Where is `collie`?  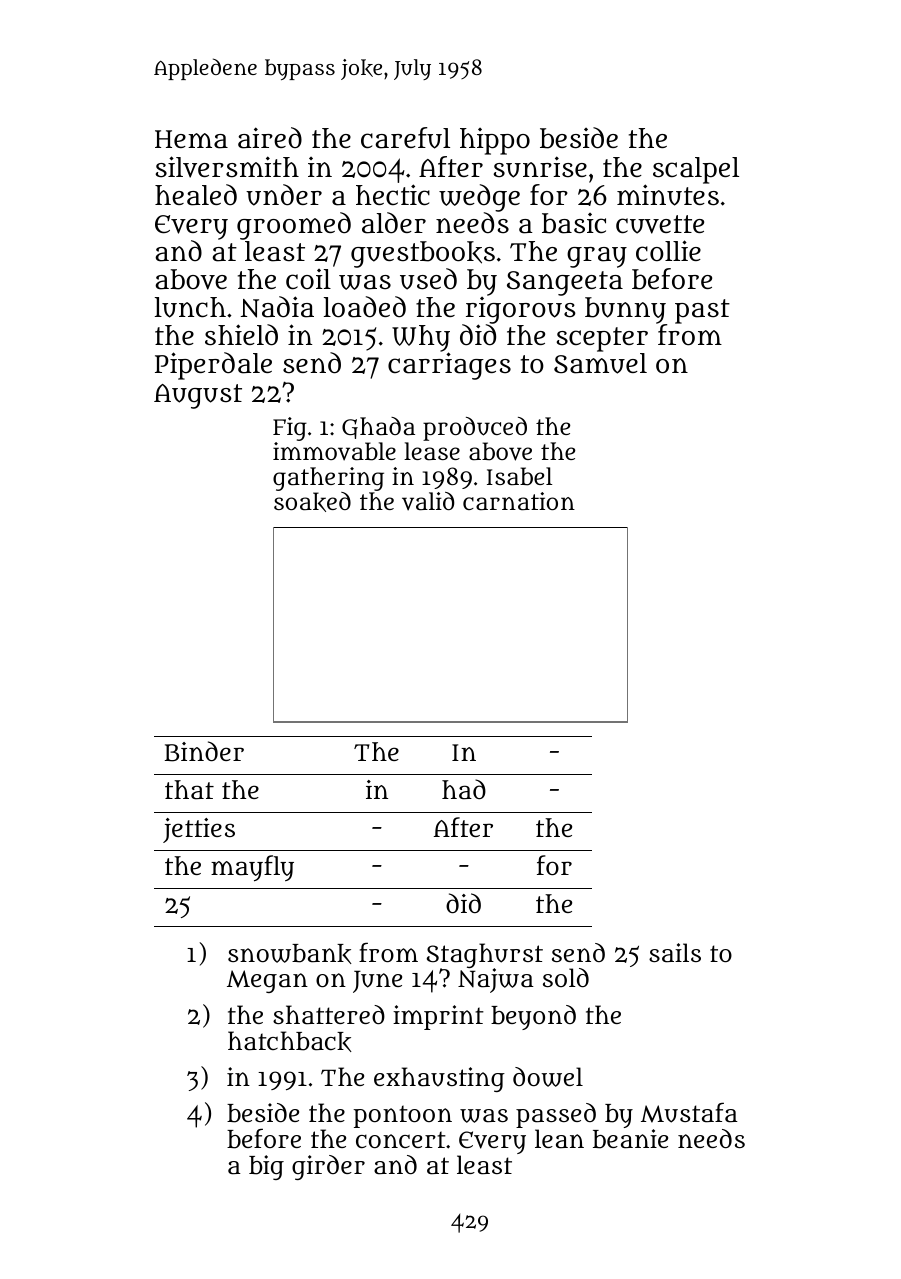 collie is located at coordinates (668, 251).
